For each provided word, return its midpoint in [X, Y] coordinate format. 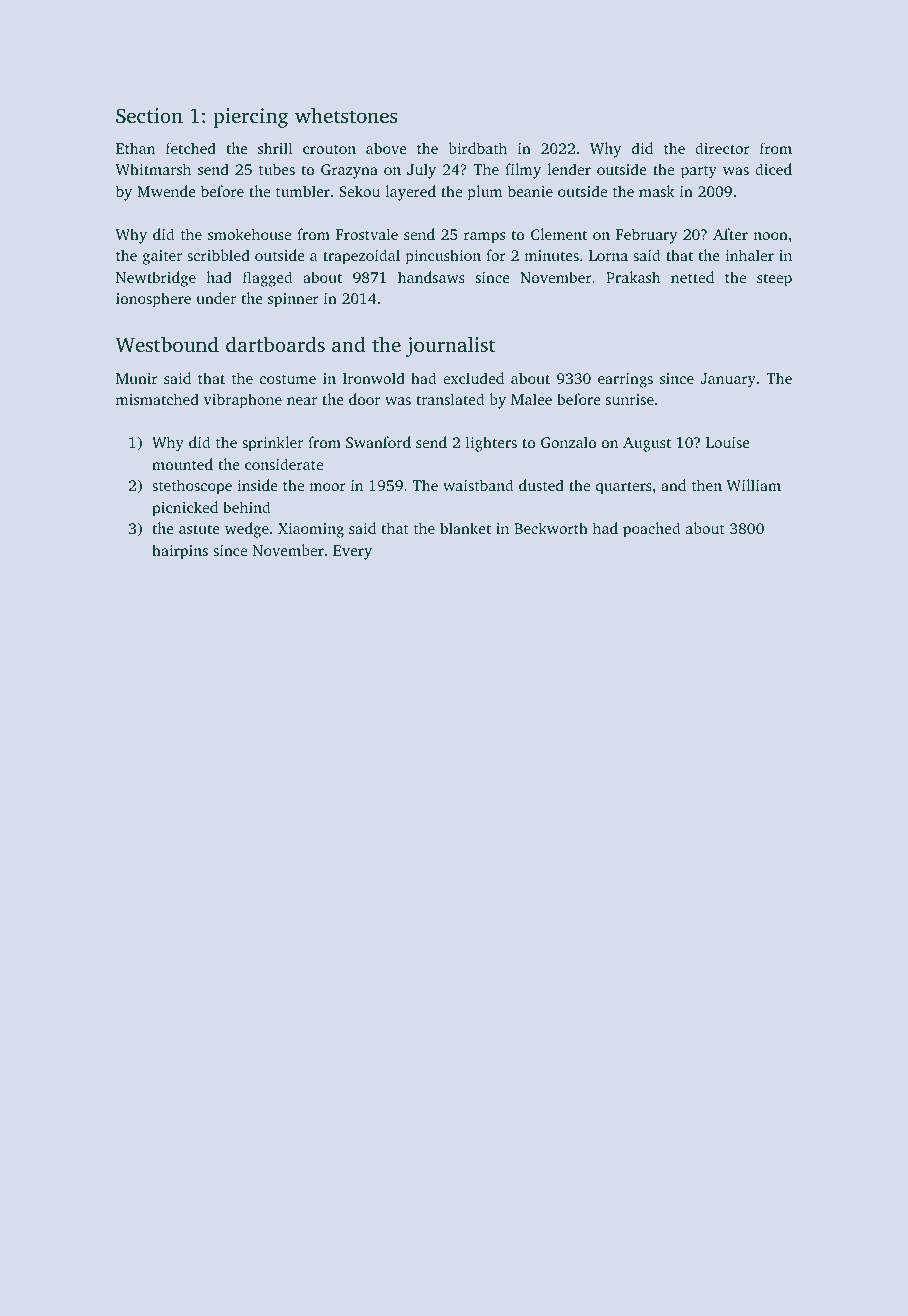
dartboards [275, 344]
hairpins [180, 552]
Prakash [633, 277]
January [728, 380]
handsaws [431, 277]
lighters [491, 444]
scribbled [218, 255]
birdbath [477, 148]
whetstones [346, 115]
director [722, 148]
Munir [137, 378]
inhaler [749, 255]
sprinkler [272, 444]
